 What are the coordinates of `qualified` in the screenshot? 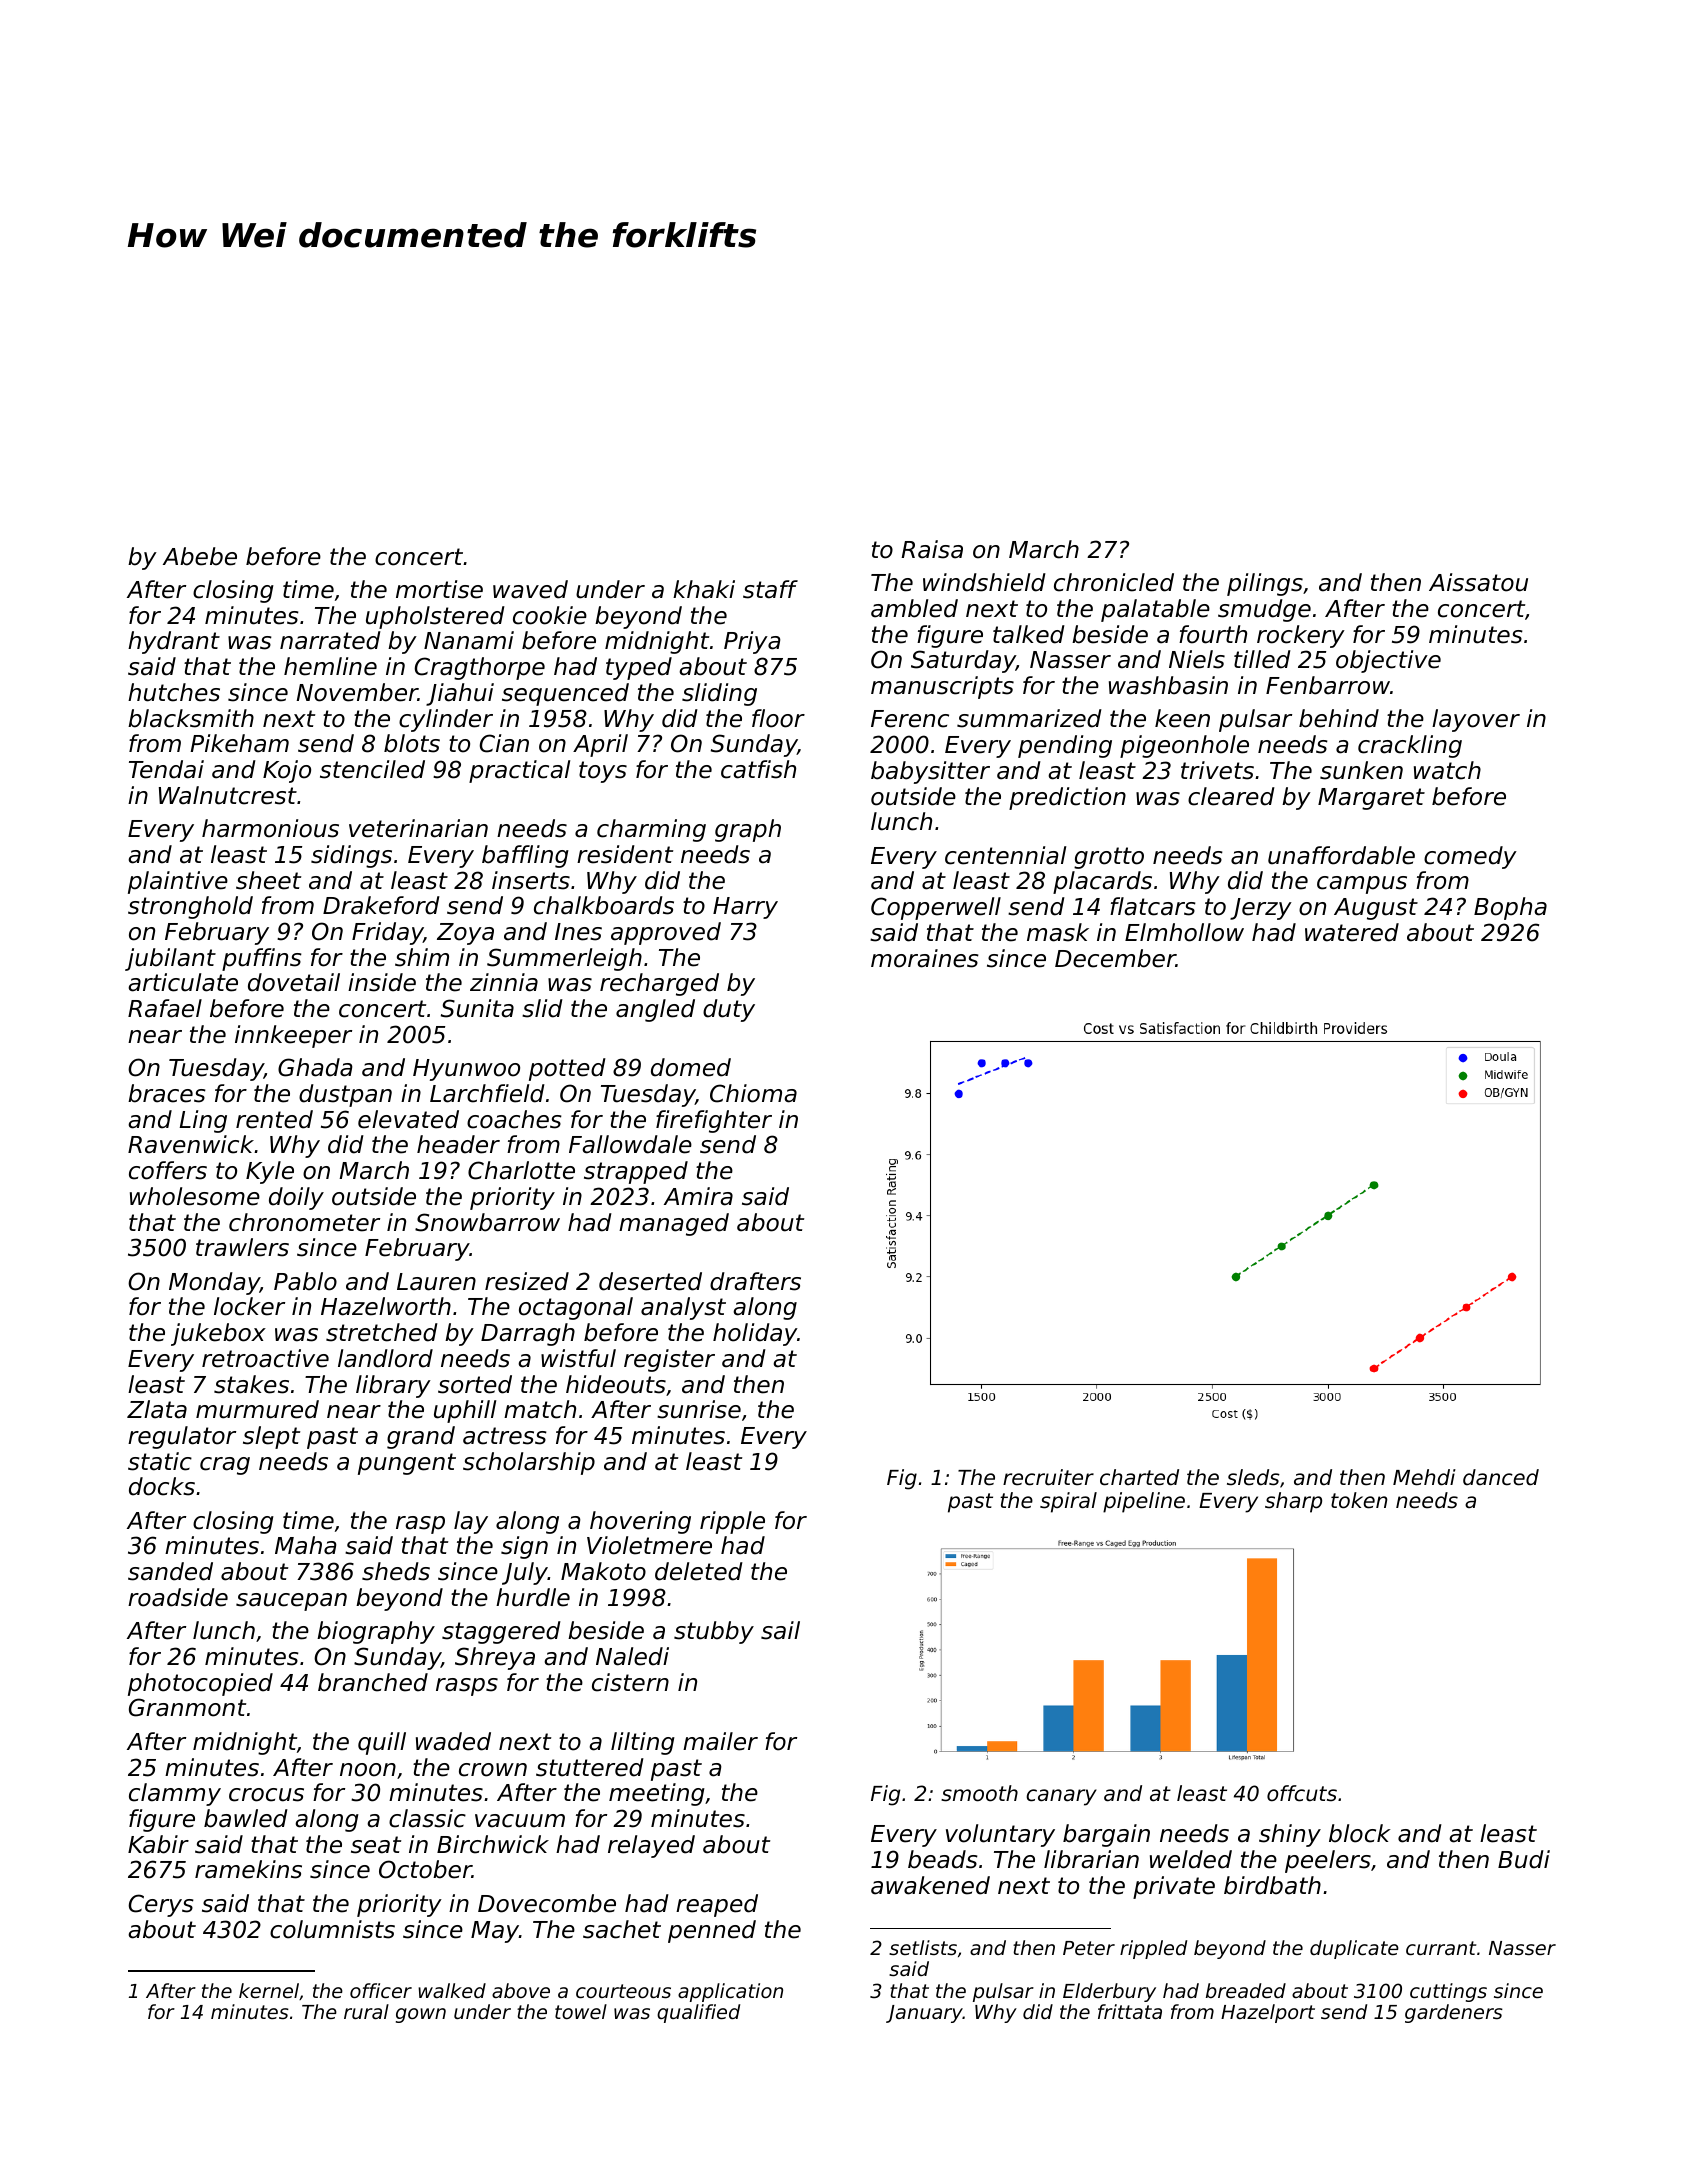 It's located at (698, 2013).
